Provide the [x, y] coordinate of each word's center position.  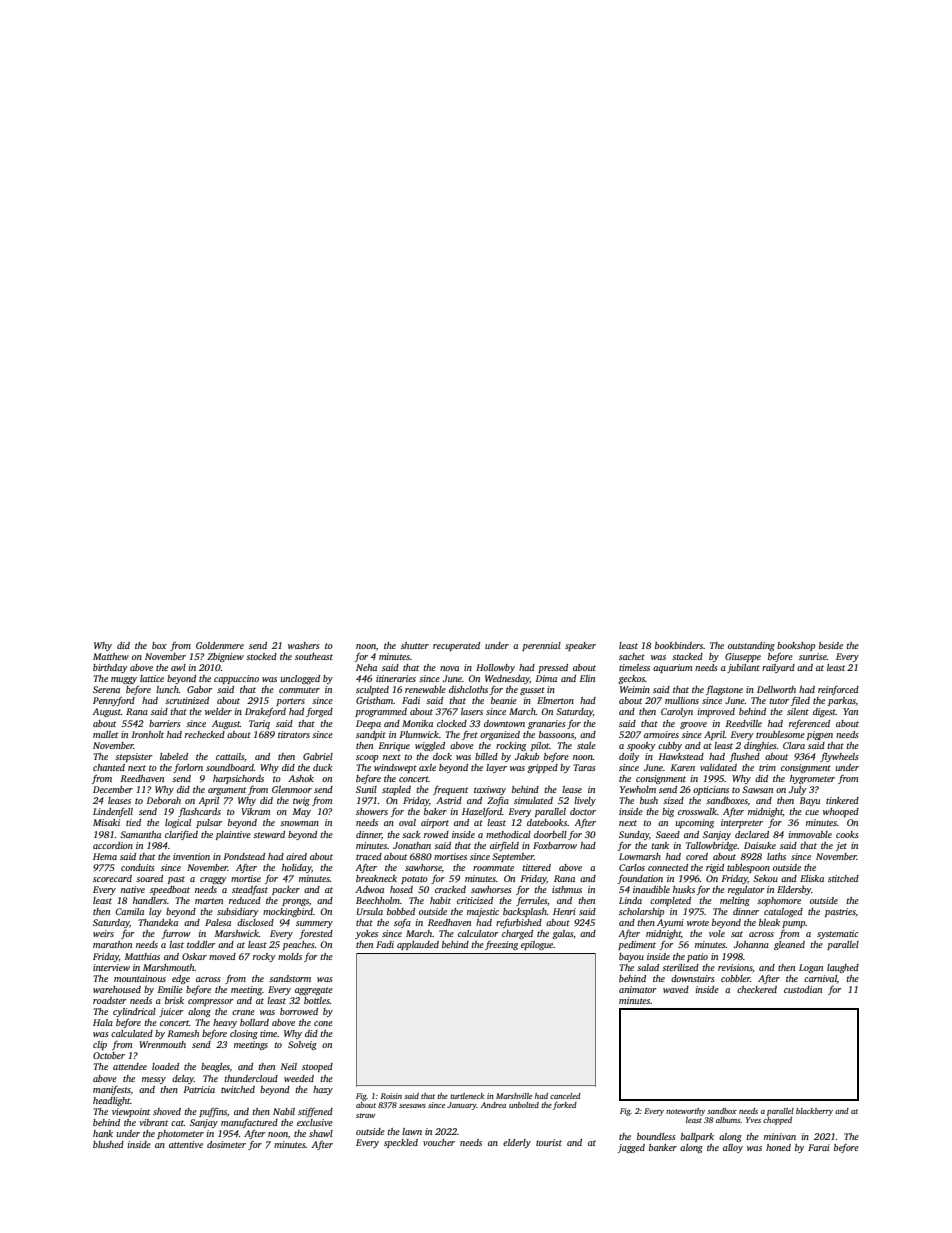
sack [411, 834]
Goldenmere [220, 645]
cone [323, 1023]
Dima [546, 678]
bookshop [796, 646]
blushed [108, 1144]
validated [718, 767]
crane [243, 1012]
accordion [113, 845]
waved [676, 989]
